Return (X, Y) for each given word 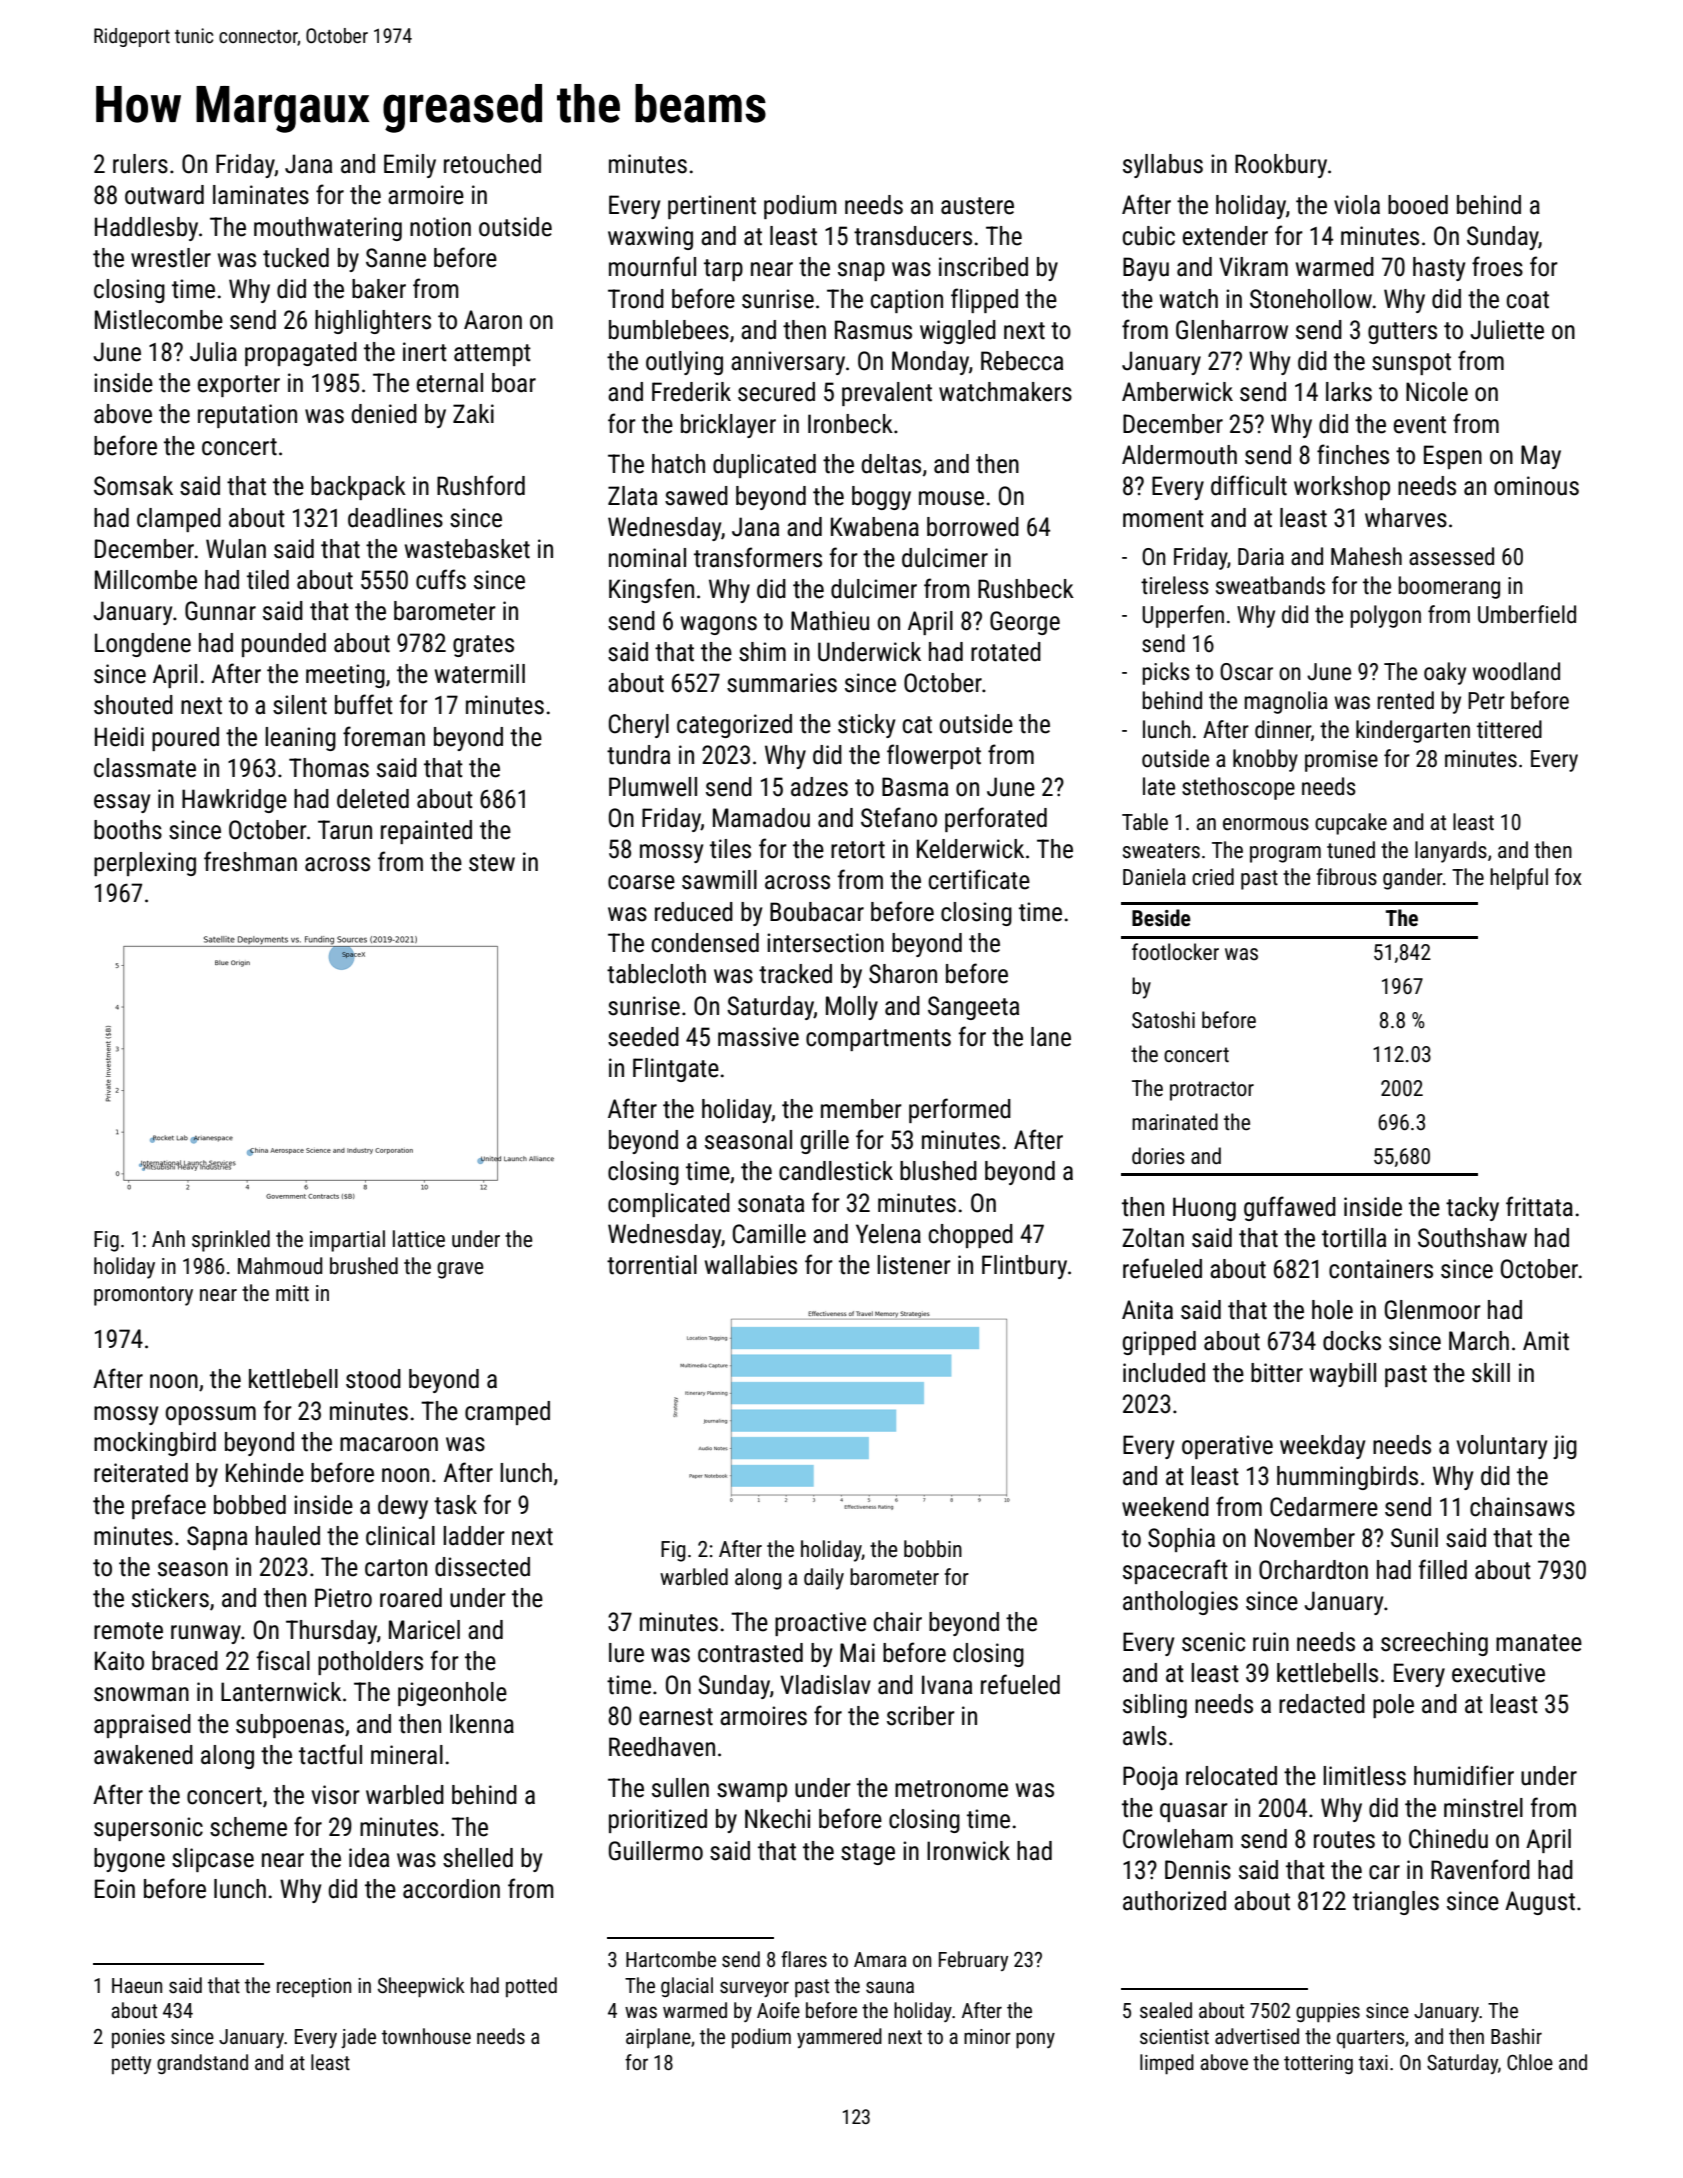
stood (373, 1379)
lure (626, 1653)
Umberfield (1527, 614)
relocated (1231, 1776)
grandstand (202, 2064)
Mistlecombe (159, 320)
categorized (734, 726)
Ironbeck (850, 424)
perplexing (145, 864)
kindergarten (1413, 731)
